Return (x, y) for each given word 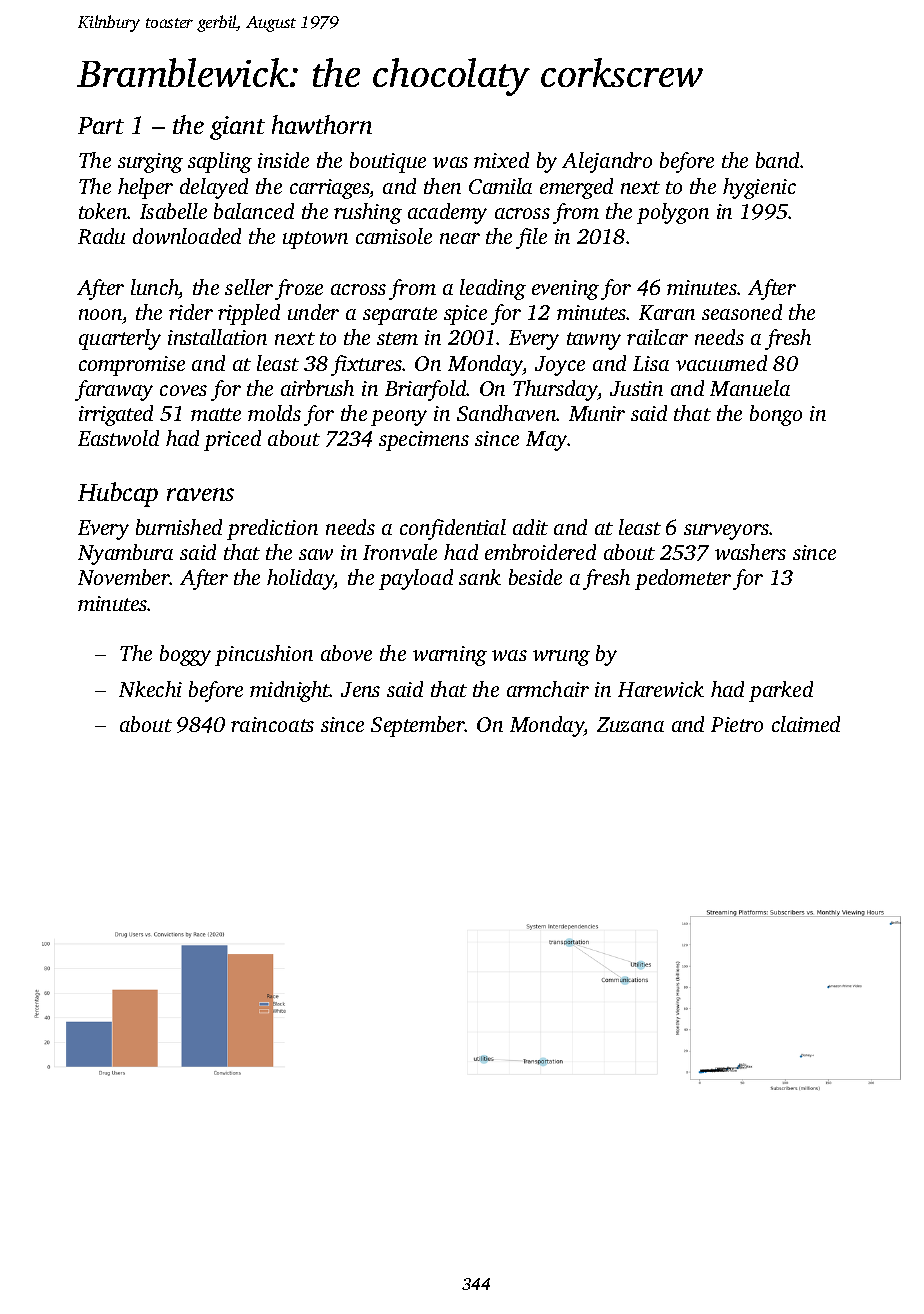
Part (101, 125)
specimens (424, 441)
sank (480, 577)
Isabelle (173, 211)
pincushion (264, 655)
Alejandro (607, 162)
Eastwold (118, 438)
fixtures (367, 365)
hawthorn (322, 124)
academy (447, 213)
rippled (249, 314)
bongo (776, 415)
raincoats (272, 724)
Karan (667, 312)
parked (781, 691)
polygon (673, 213)
